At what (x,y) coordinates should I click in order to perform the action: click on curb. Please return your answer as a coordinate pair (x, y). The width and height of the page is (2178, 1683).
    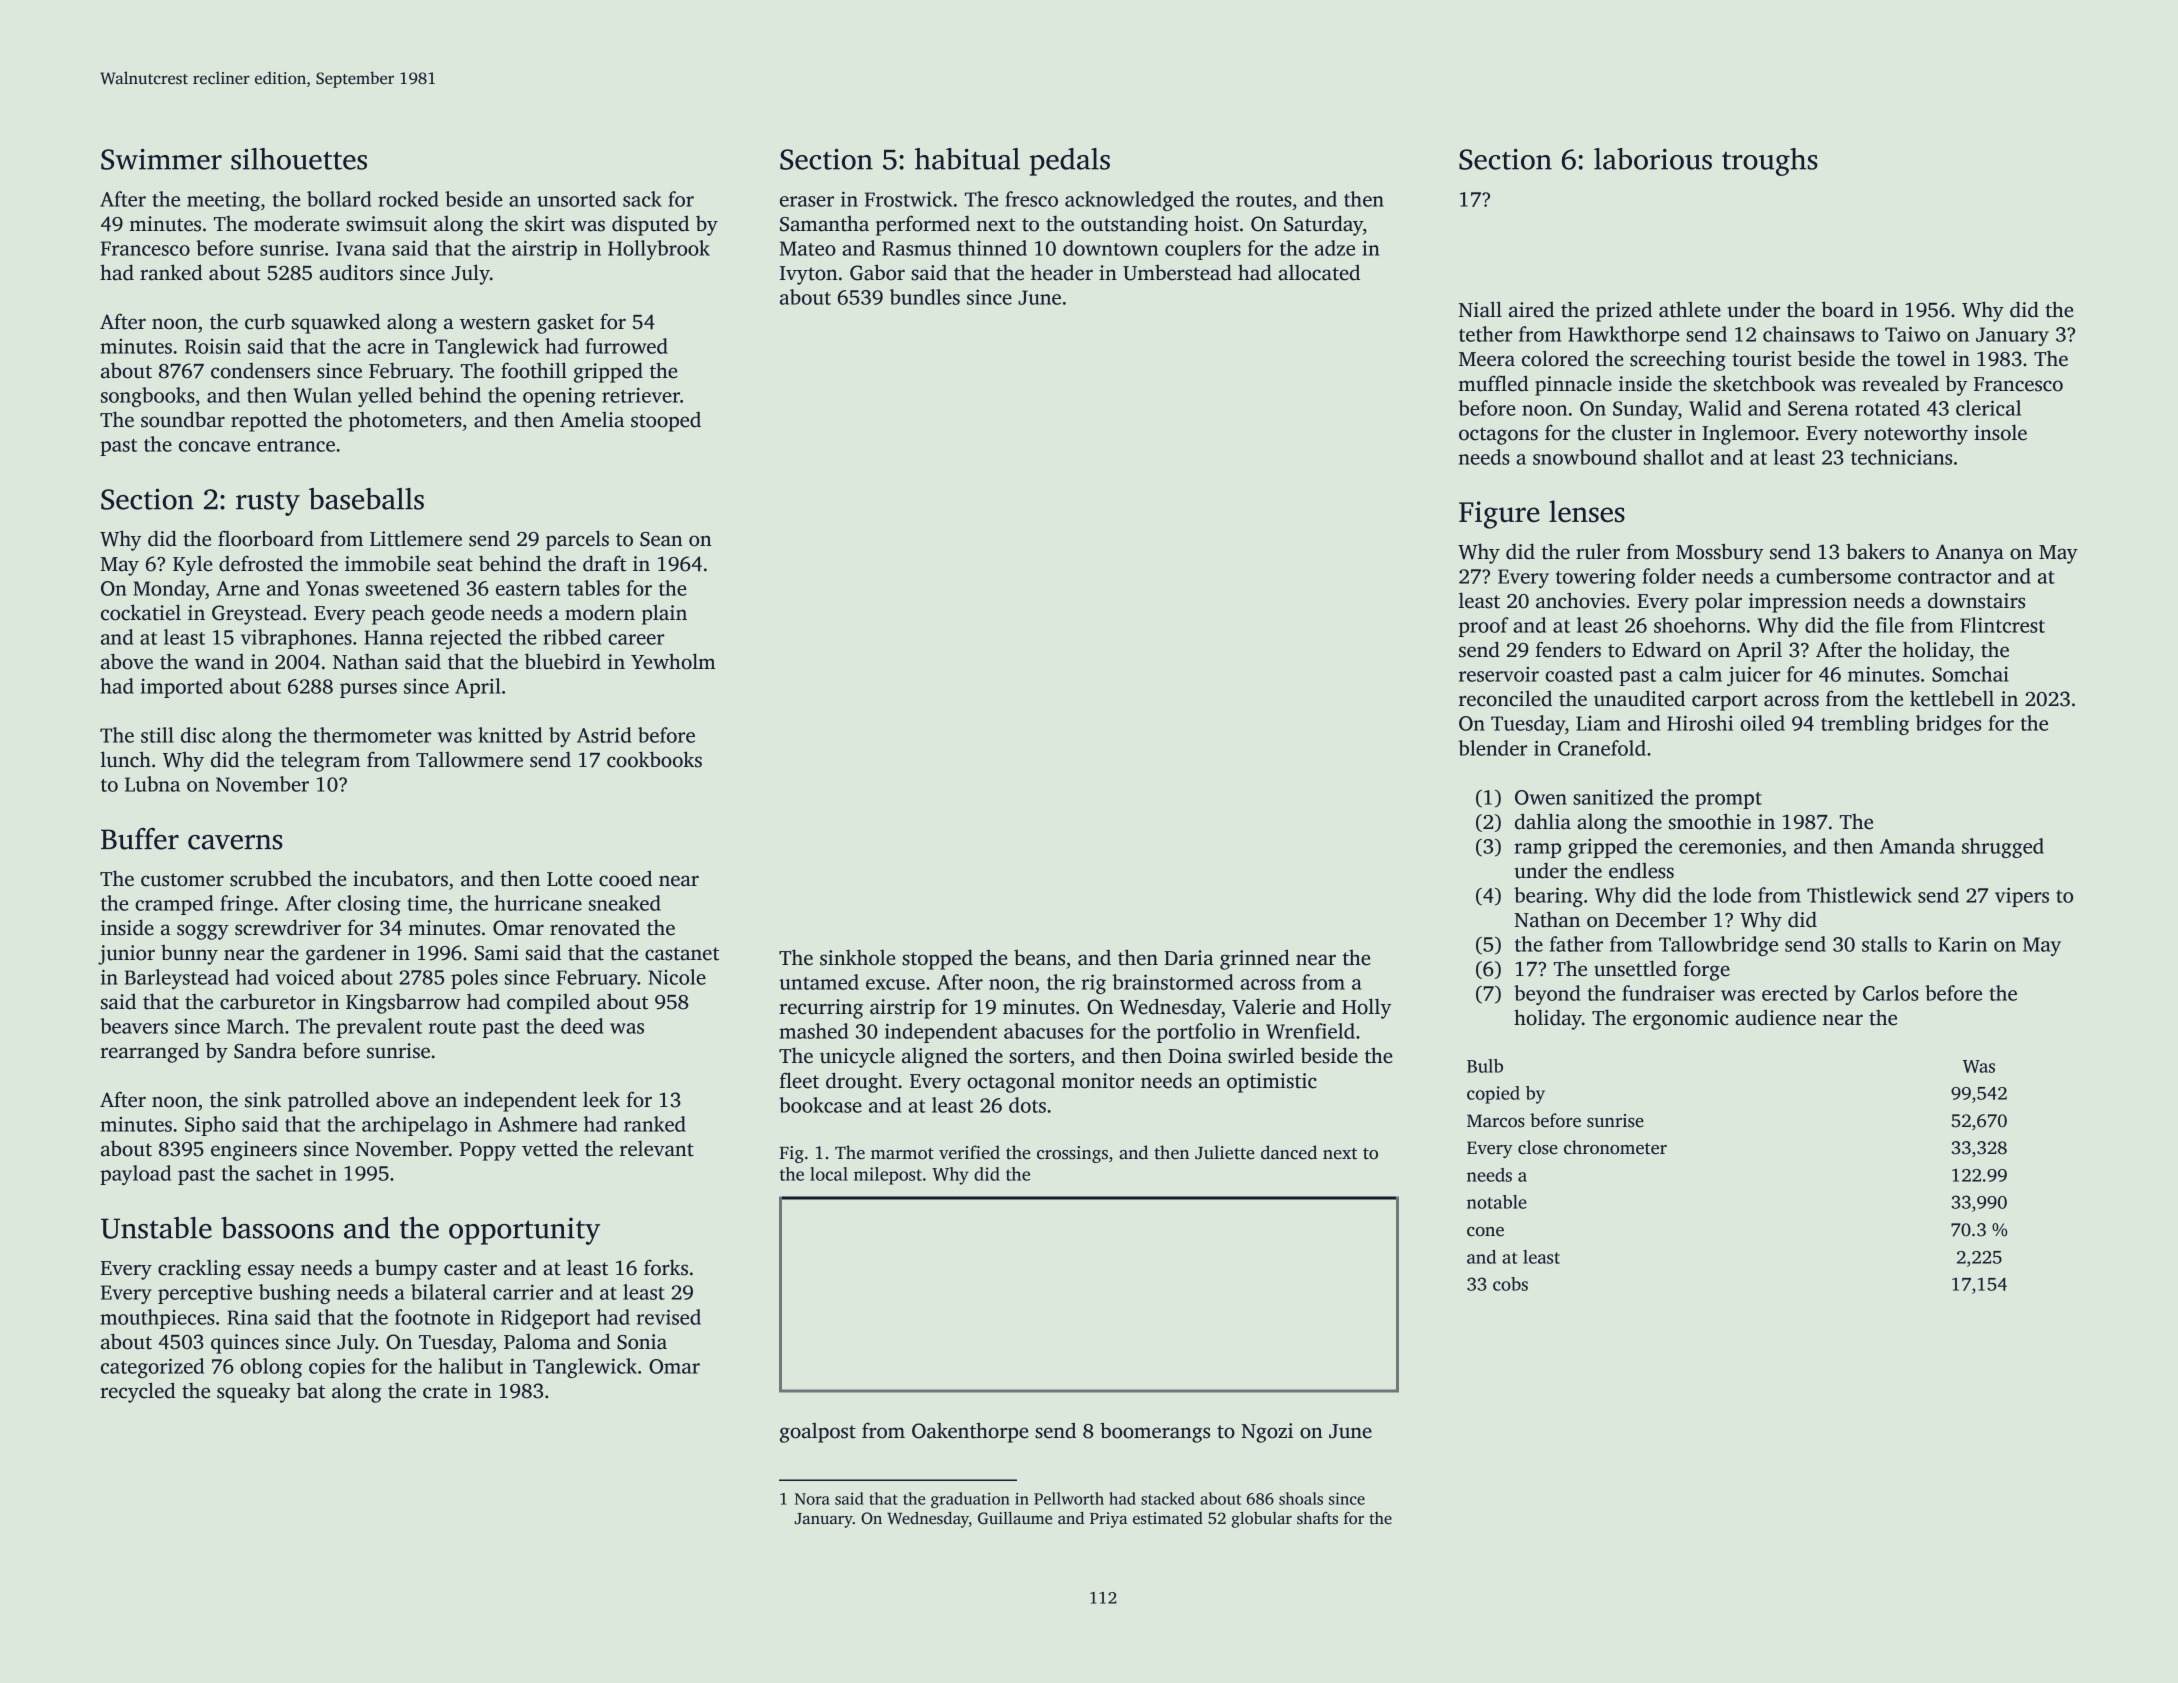
    Looking at the image, I should click on (265, 321).
